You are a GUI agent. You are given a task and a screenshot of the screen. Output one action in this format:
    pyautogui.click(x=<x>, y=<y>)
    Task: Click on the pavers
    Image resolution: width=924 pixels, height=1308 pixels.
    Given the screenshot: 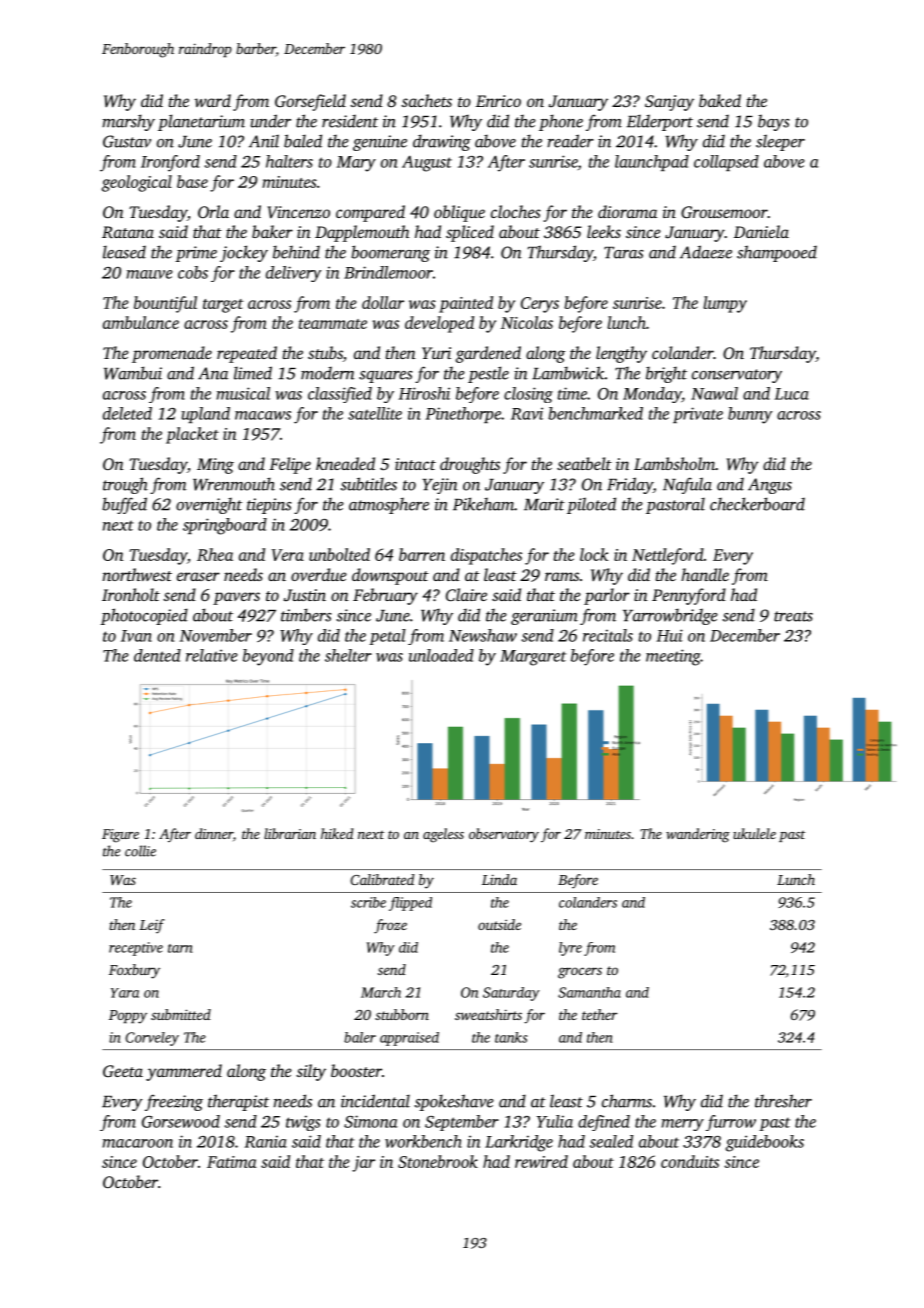 What is the action you would take?
    pyautogui.click(x=236, y=598)
